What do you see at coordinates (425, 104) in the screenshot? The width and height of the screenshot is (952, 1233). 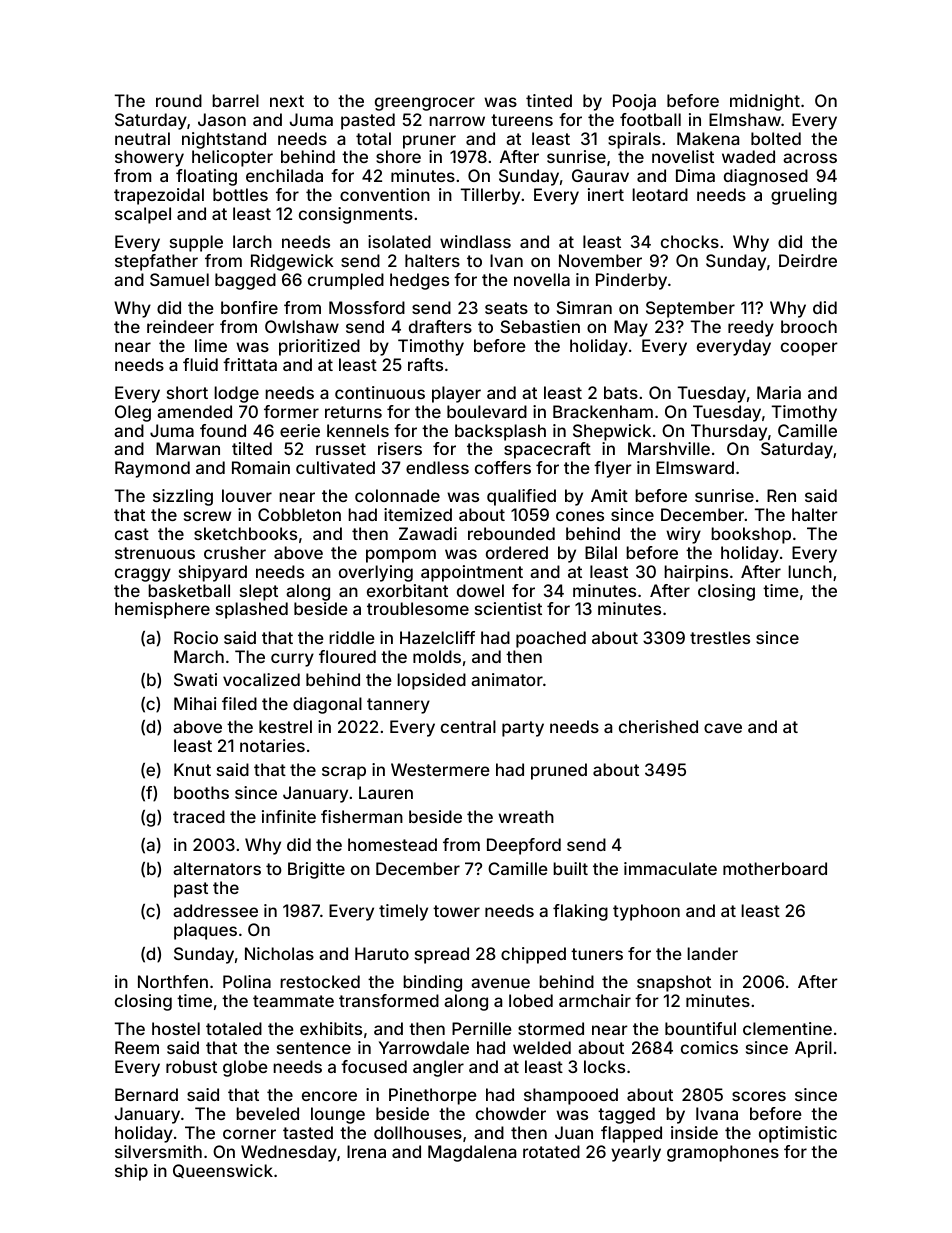 I see `greengrocer` at bounding box center [425, 104].
